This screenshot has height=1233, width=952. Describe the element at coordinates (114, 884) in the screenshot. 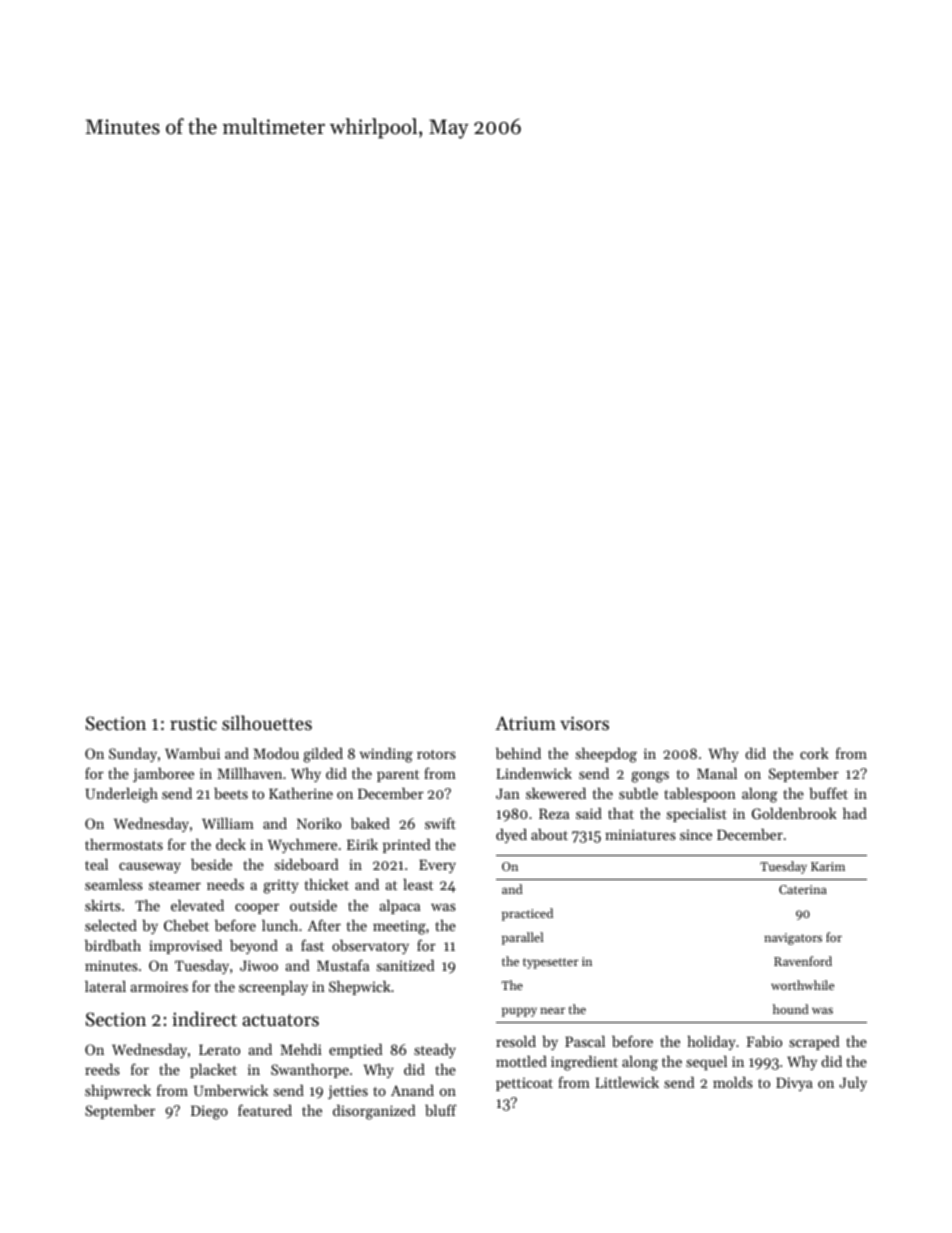

I see `seamless` at that location.
